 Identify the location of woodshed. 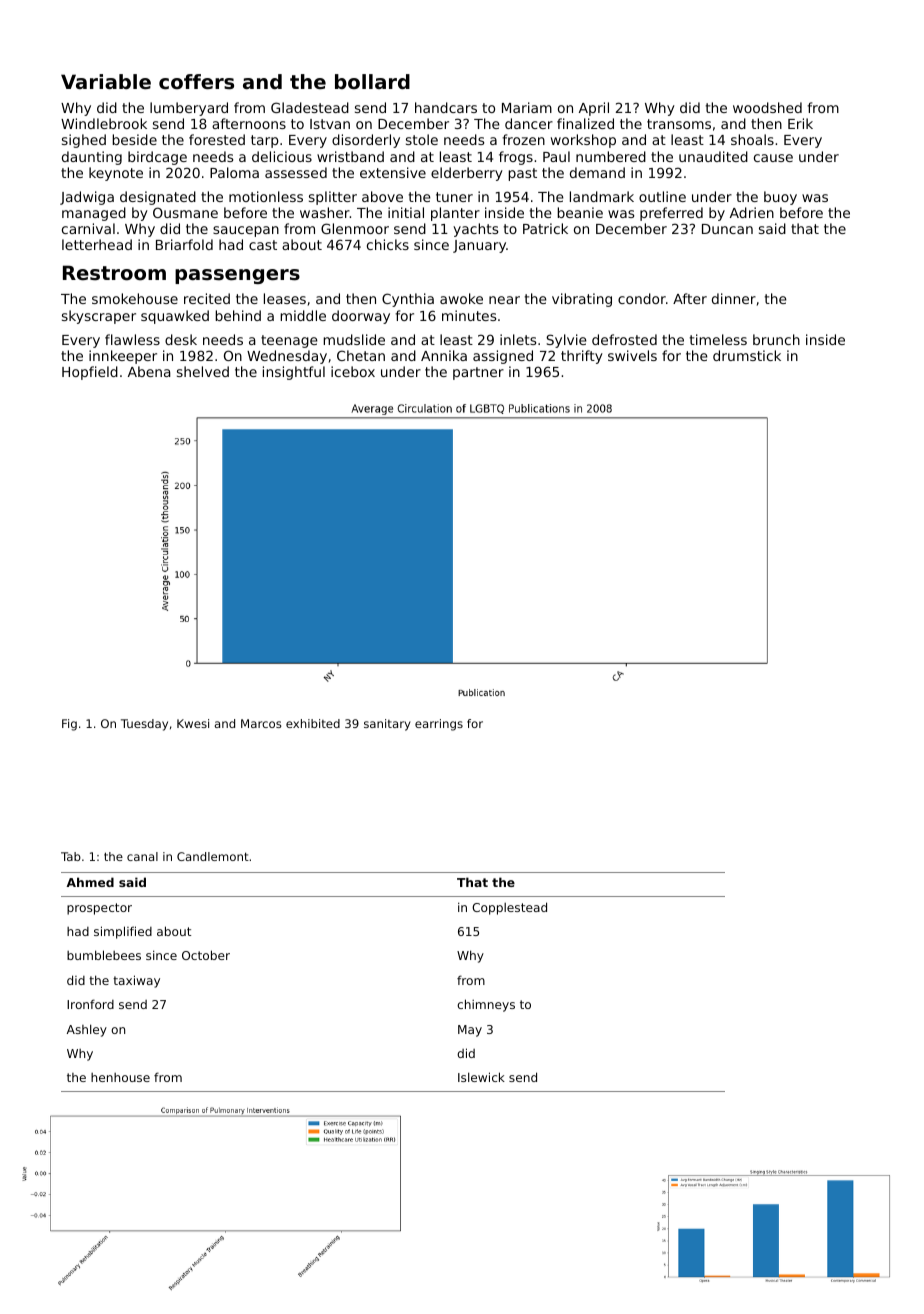
(767, 107).
